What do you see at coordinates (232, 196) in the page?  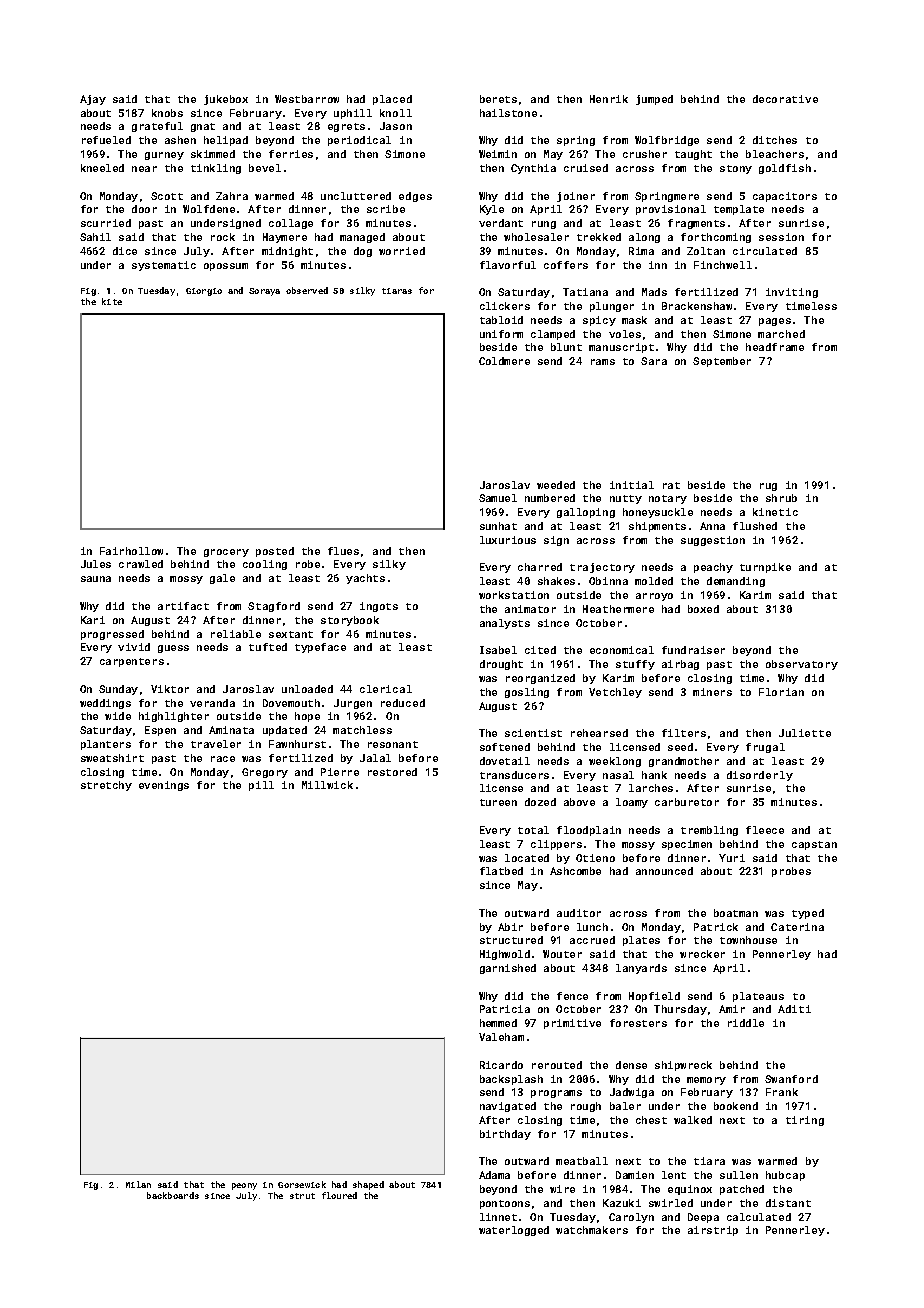 I see `Zahra` at bounding box center [232, 196].
